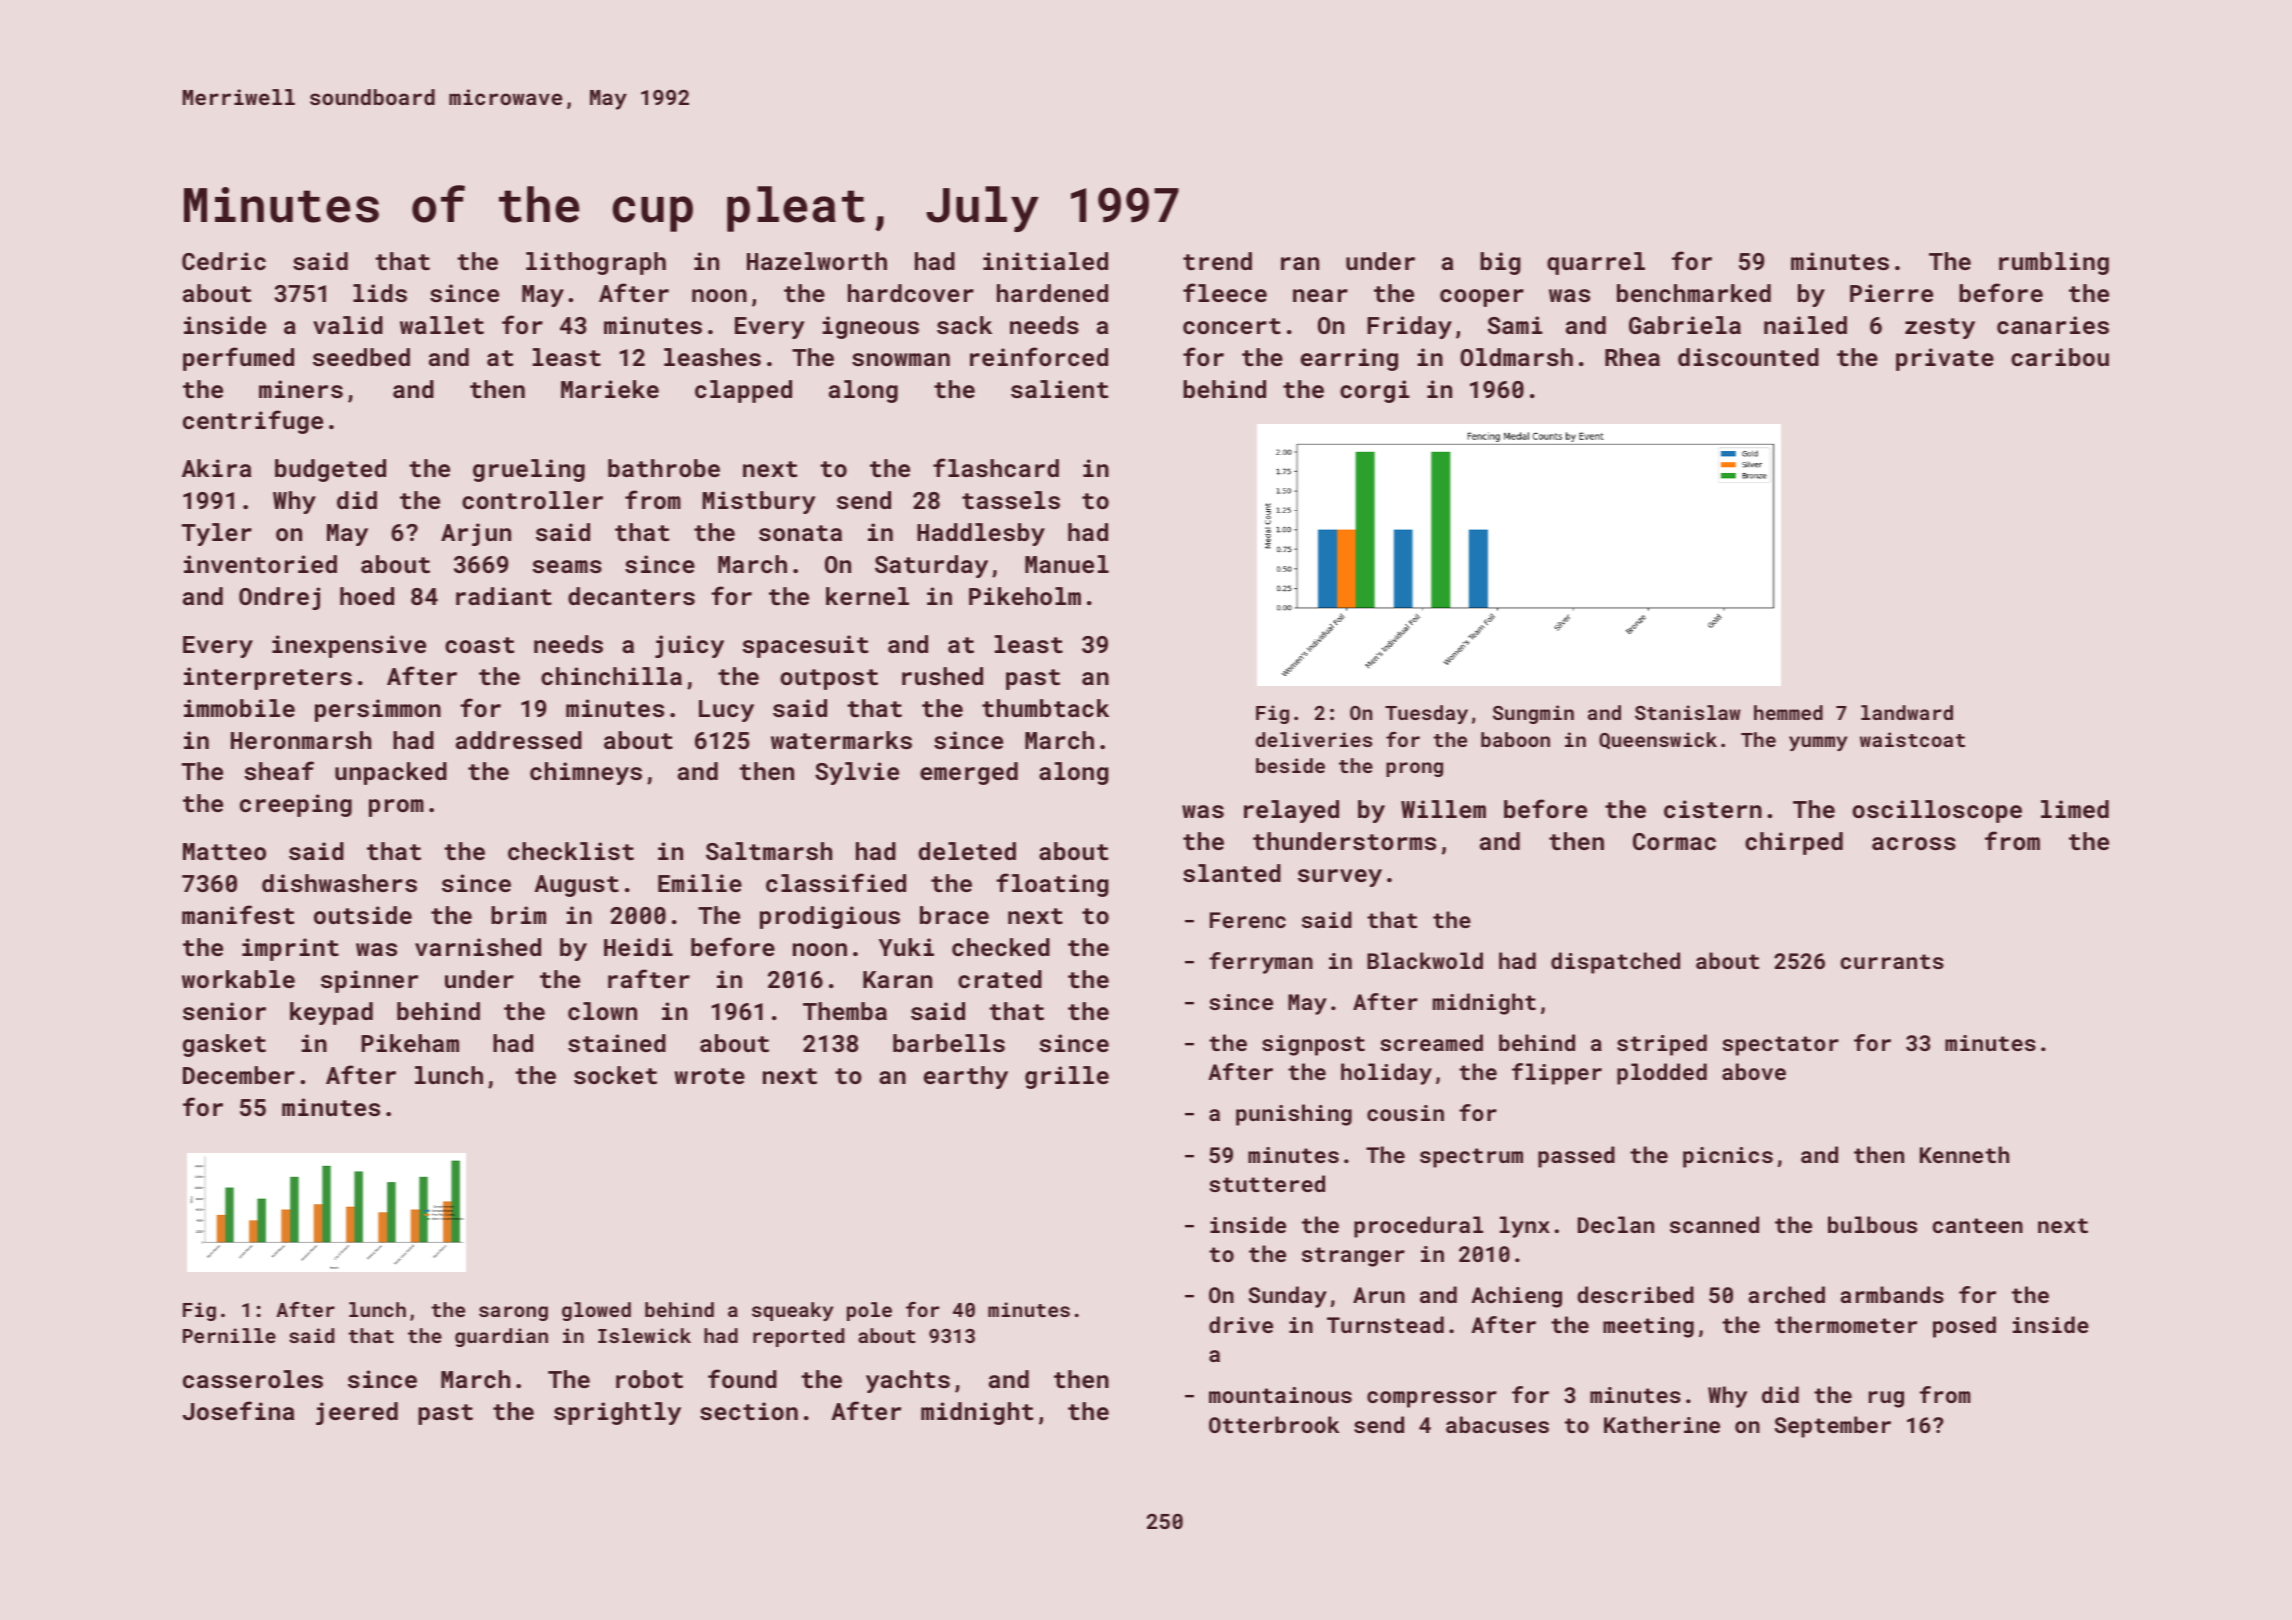 The width and height of the document is (2292, 1620). Describe the element at coordinates (1516, 1297) in the document. I see `Achieng` at that location.
